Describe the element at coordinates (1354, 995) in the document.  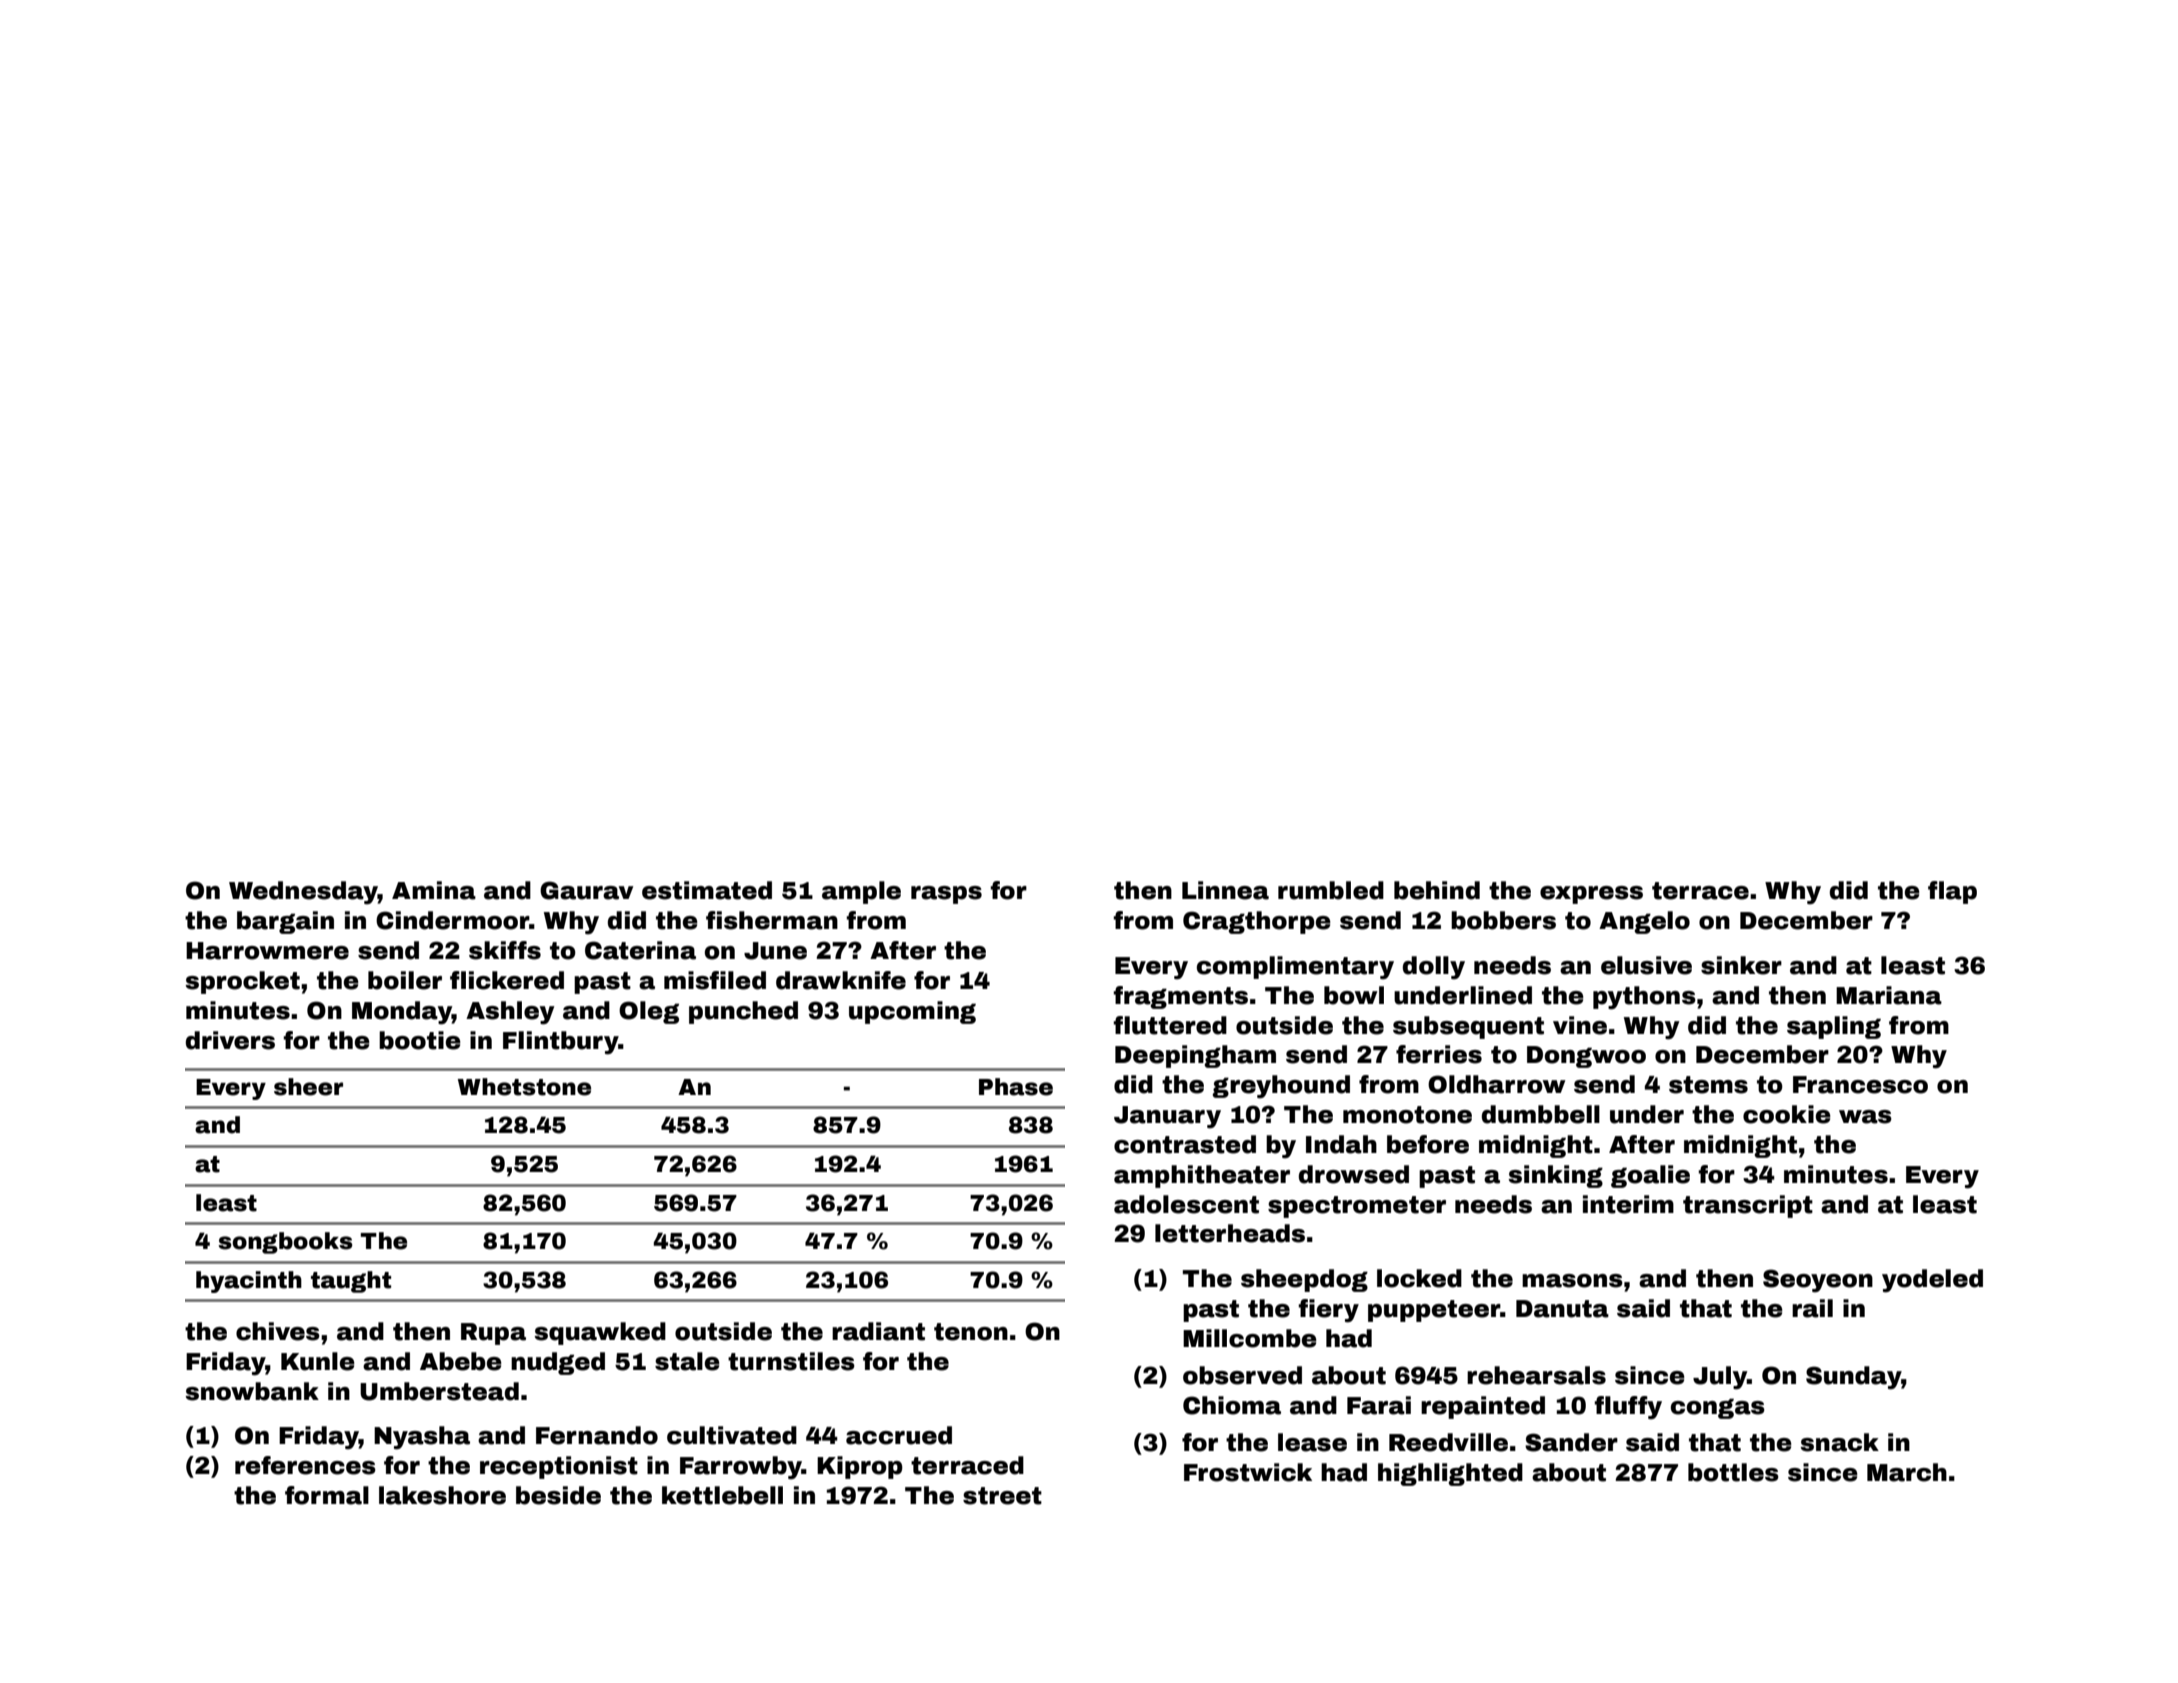
I see `bowl` at that location.
